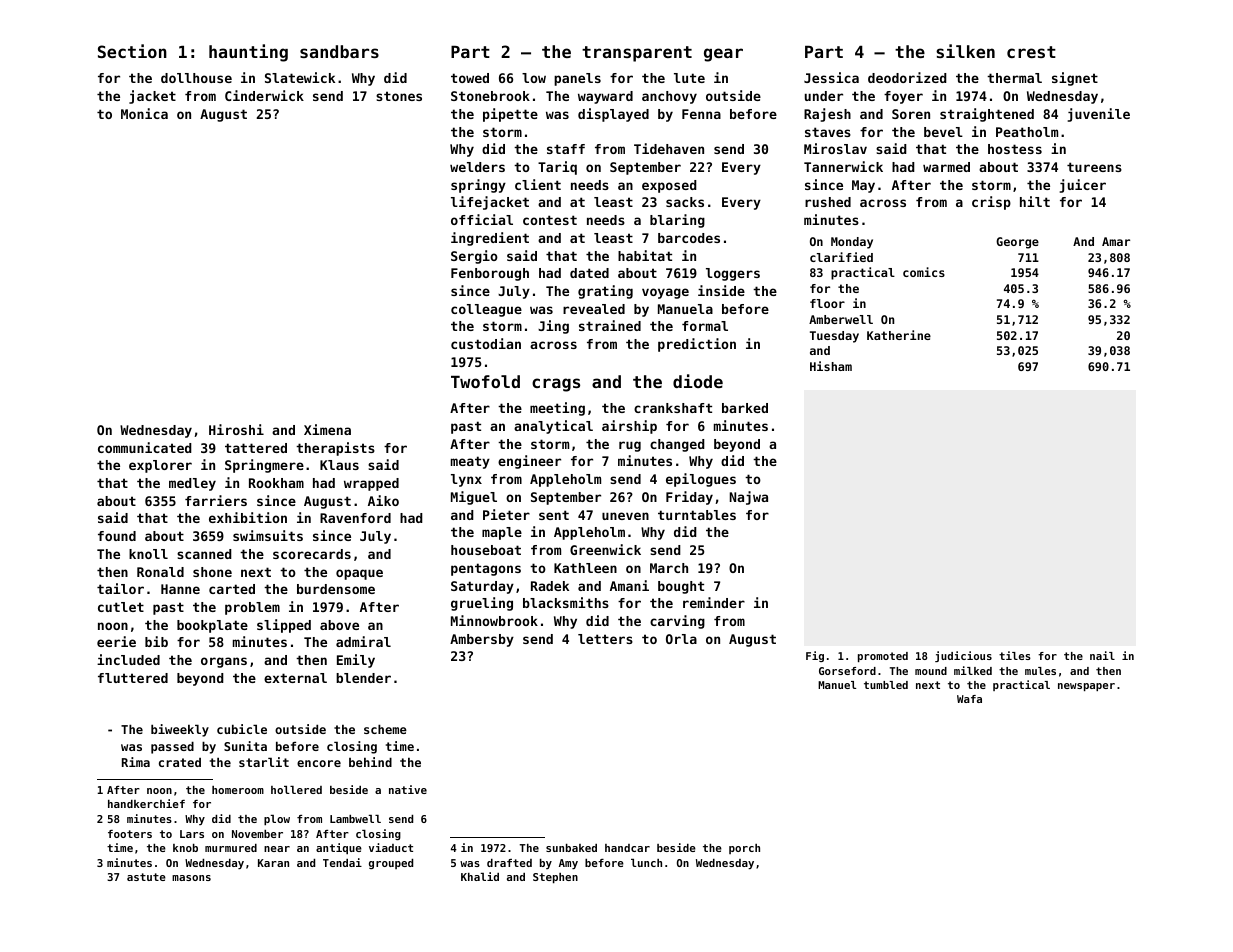  What do you see at coordinates (1031, 52) in the document?
I see `crest` at bounding box center [1031, 52].
